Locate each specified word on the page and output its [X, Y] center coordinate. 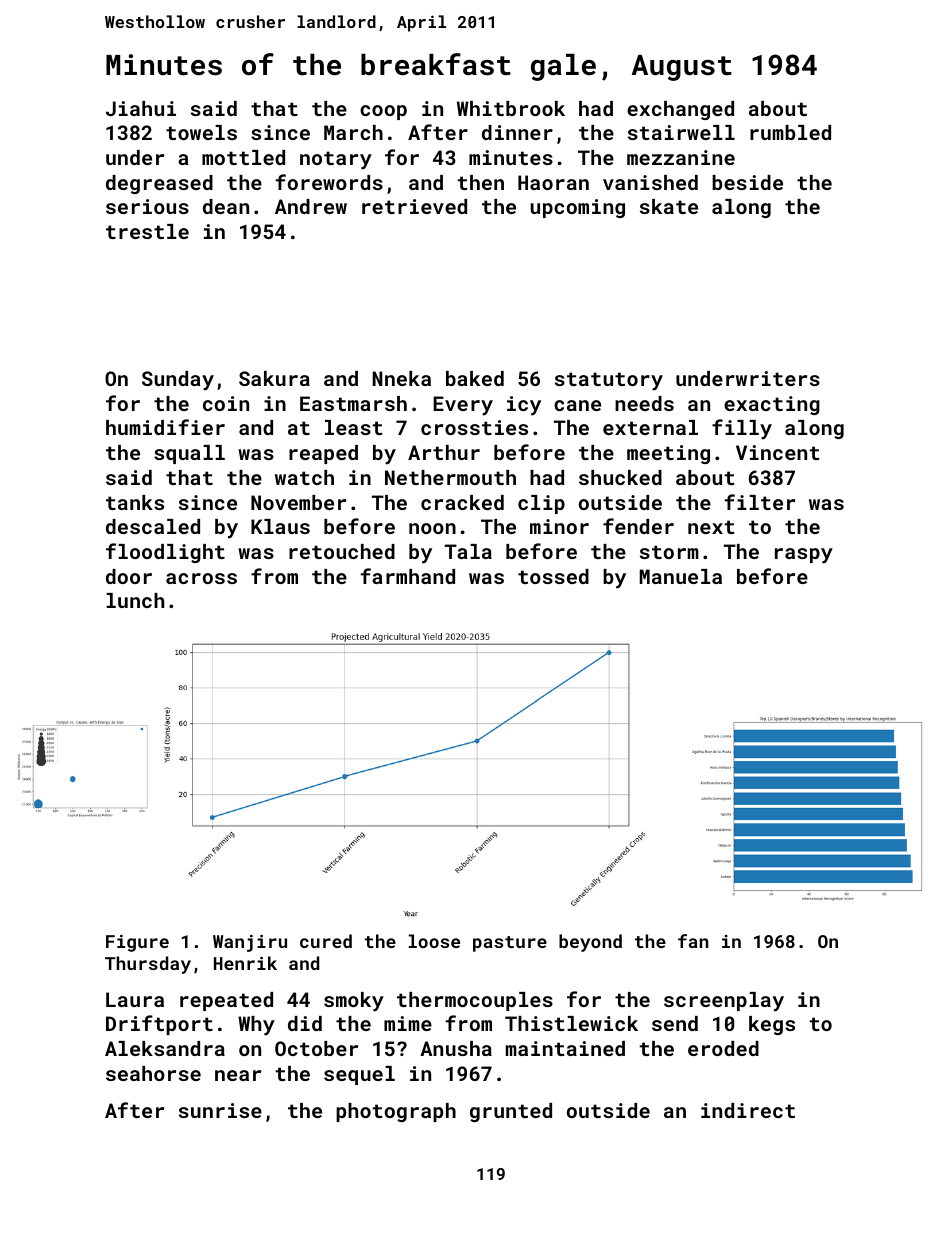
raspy [804, 556]
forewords [329, 182]
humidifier [165, 427]
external [650, 427]
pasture [510, 944]
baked [475, 378]
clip [541, 504]
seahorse [153, 1073]
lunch [135, 600]
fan [693, 941]
